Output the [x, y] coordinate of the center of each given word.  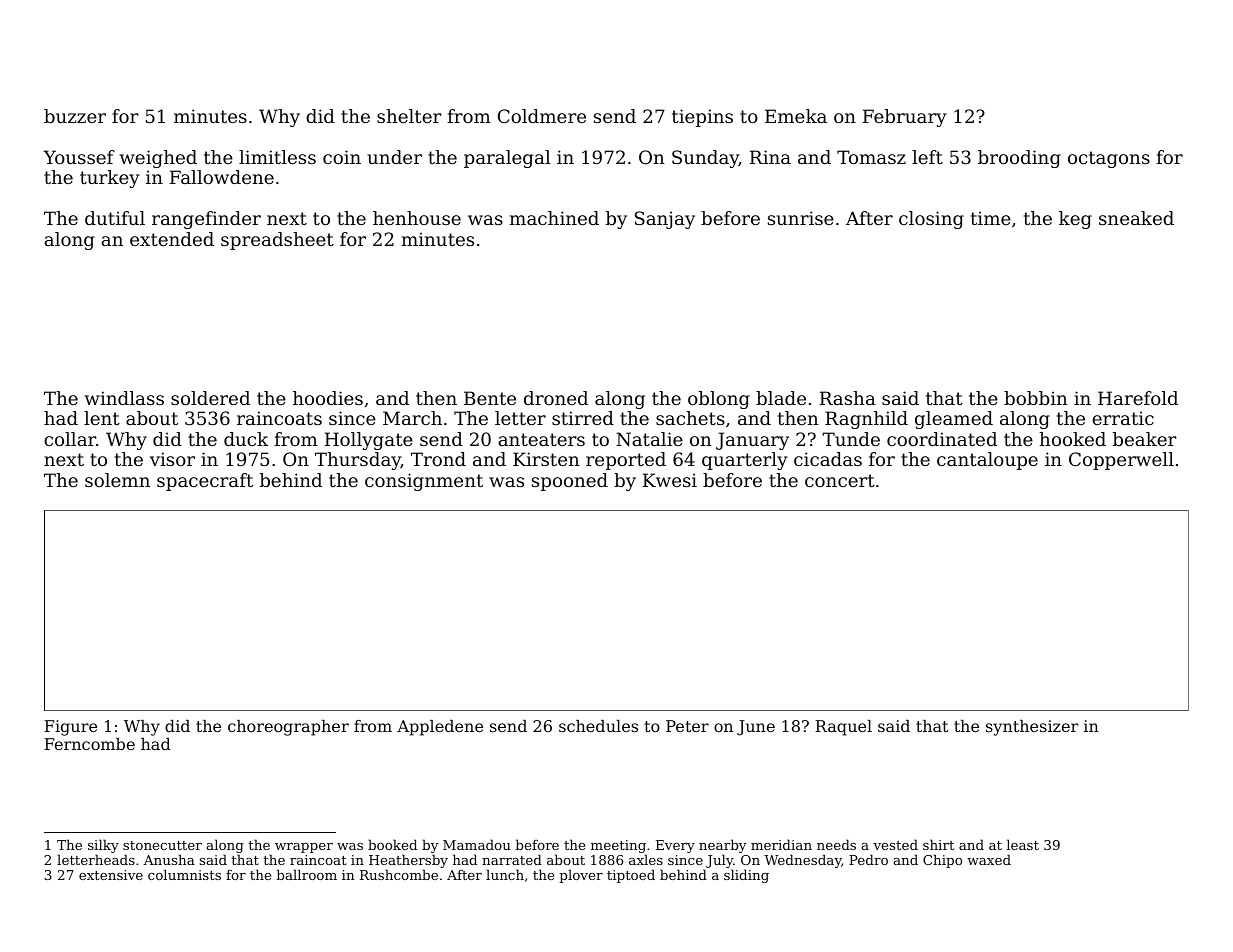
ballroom [307, 874]
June [756, 728]
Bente [490, 398]
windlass [124, 398]
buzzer [75, 116]
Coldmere [542, 116]
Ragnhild [866, 420]
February [905, 118]
